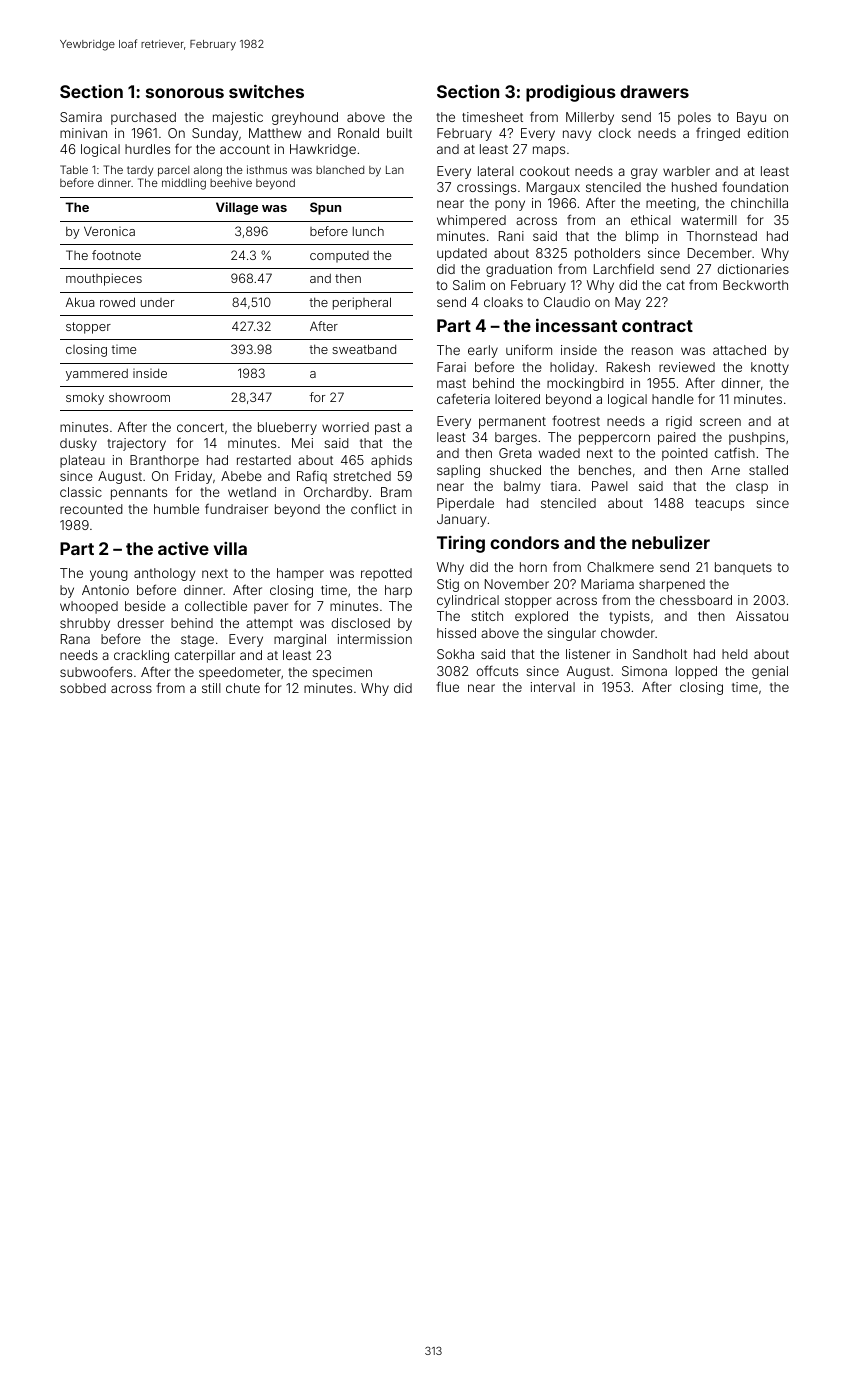 The height and width of the document is (1400, 849). What do you see at coordinates (762, 616) in the document?
I see `Aissatou` at bounding box center [762, 616].
